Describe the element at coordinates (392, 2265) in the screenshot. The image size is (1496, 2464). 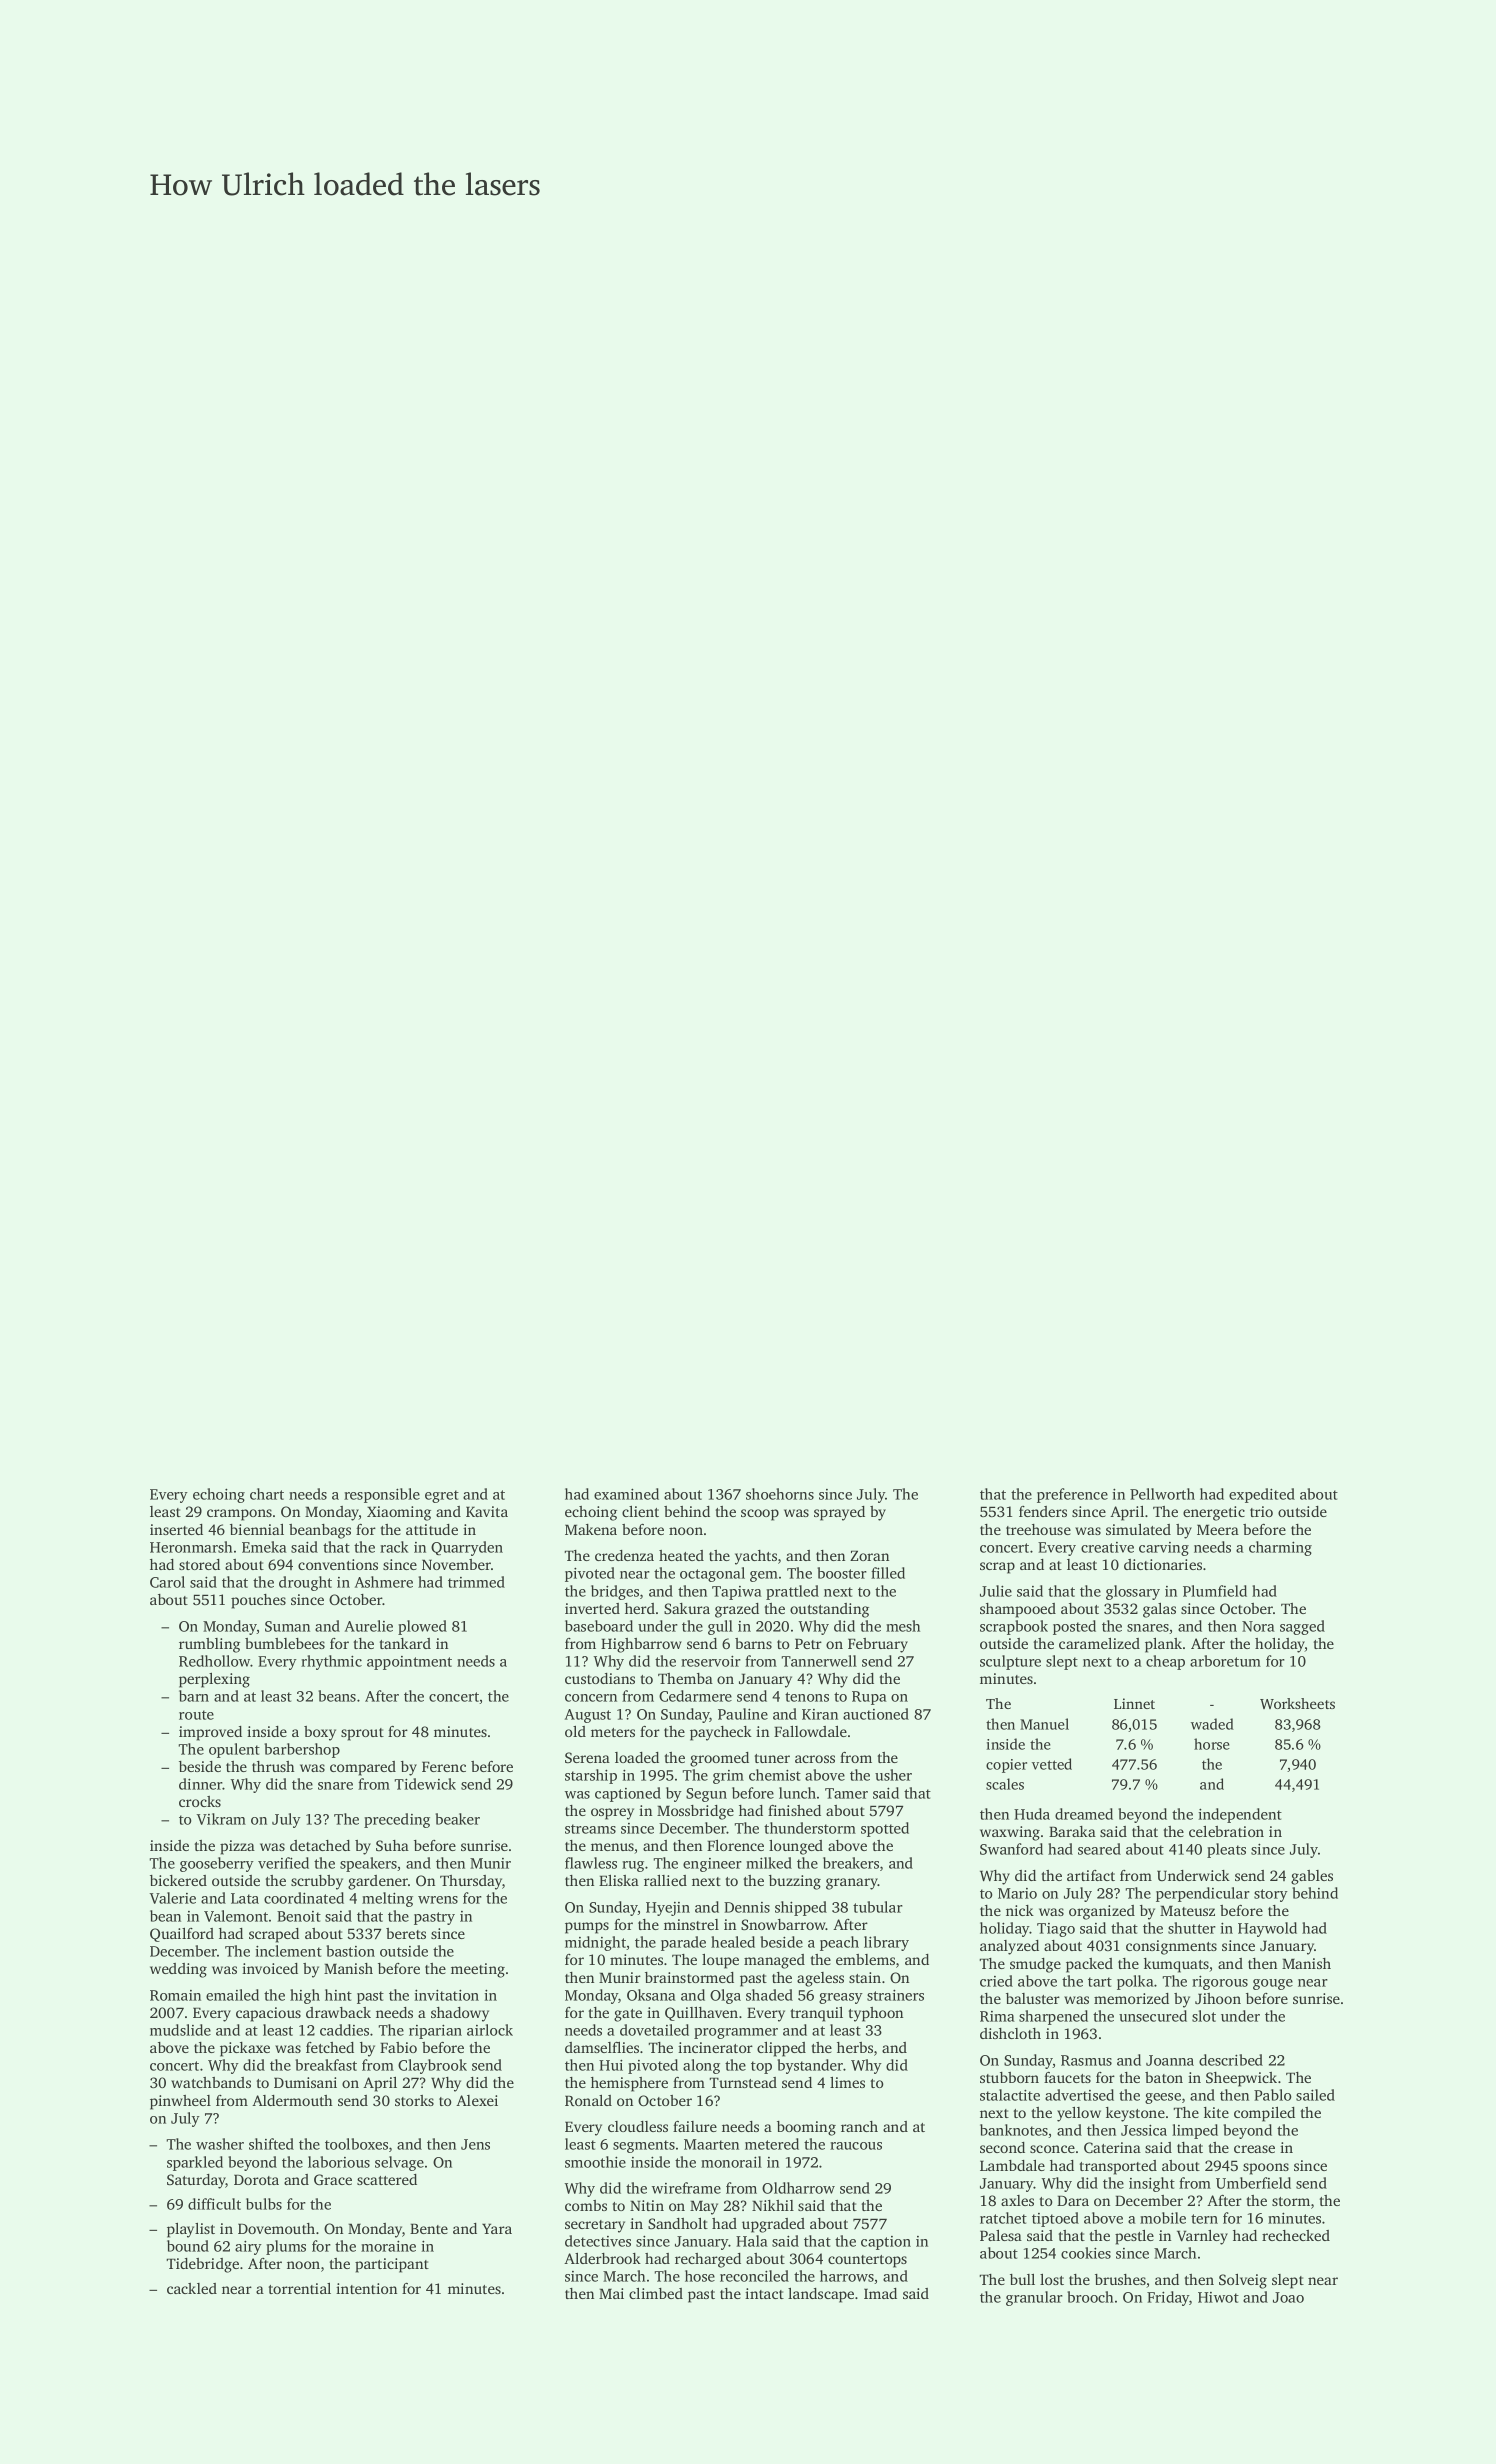
I see `participant` at that location.
